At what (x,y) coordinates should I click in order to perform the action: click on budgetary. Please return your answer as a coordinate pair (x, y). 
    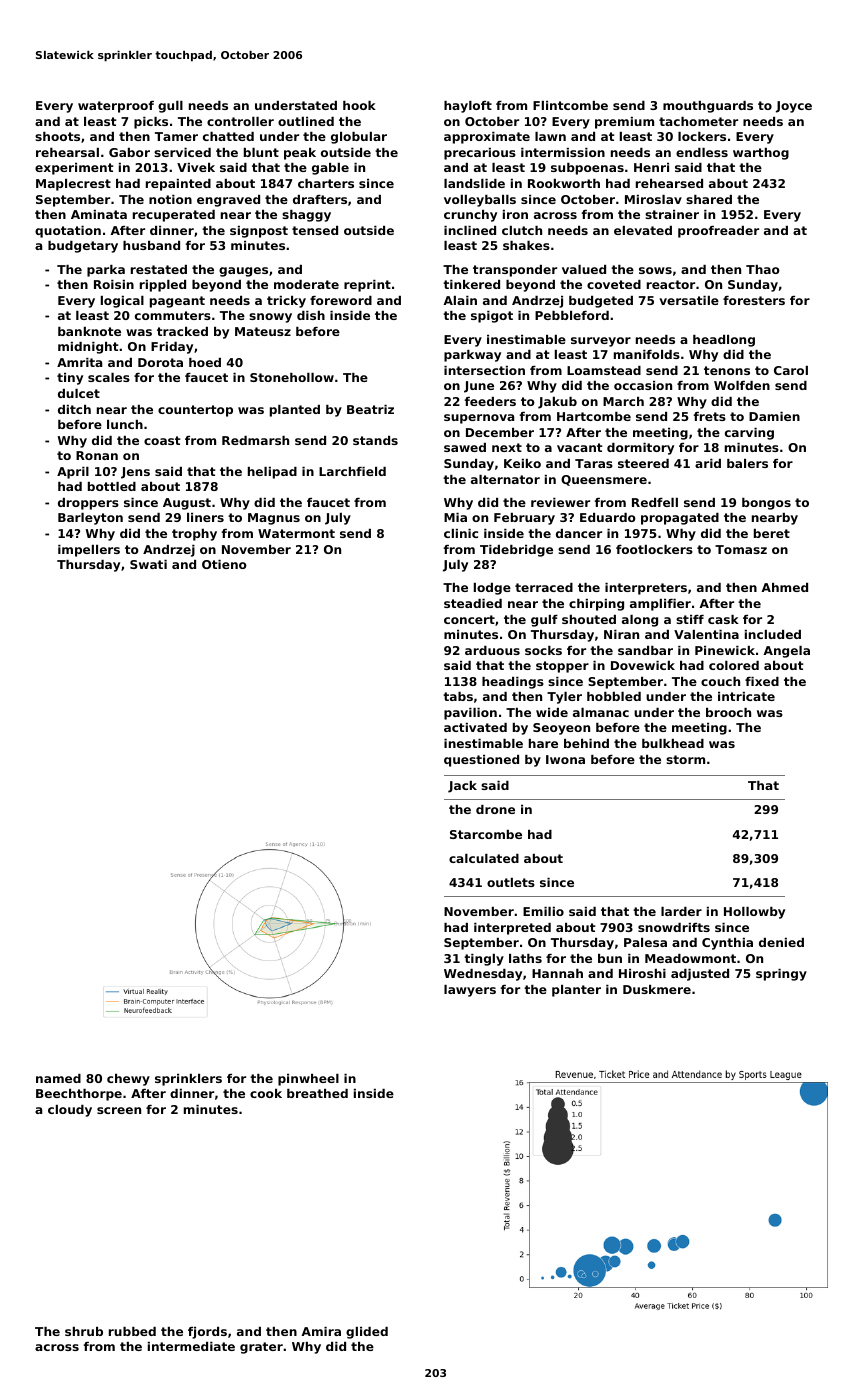
    Looking at the image, I should click on (83, 247).
